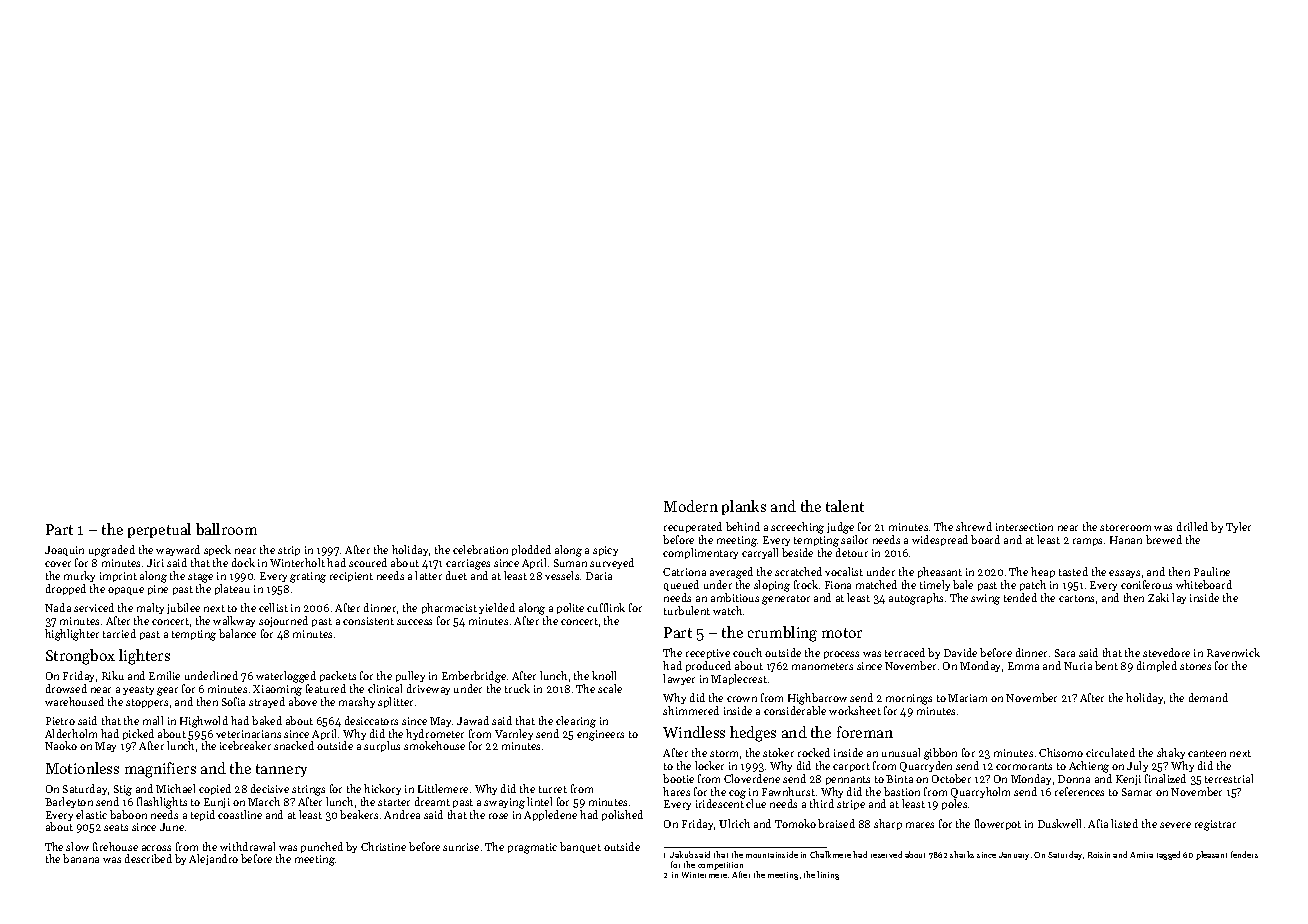 Image resolution: width=1308 pixels, height=924 pixels. Describe the element at coordinates (213, 859) in the screenshot. I see `Alejandro` at that location.
